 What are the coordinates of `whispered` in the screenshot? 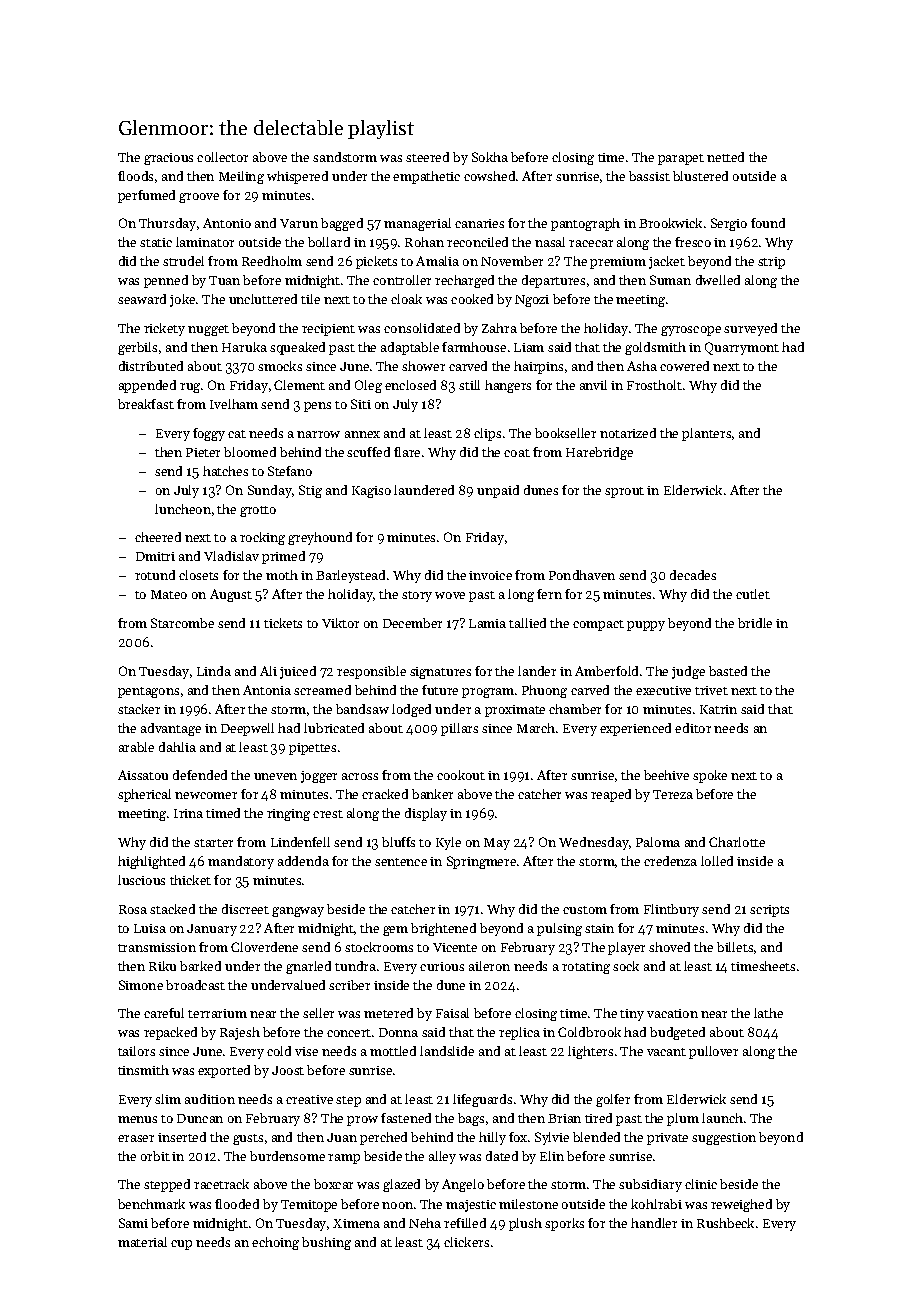 It's located at (297, 177).
